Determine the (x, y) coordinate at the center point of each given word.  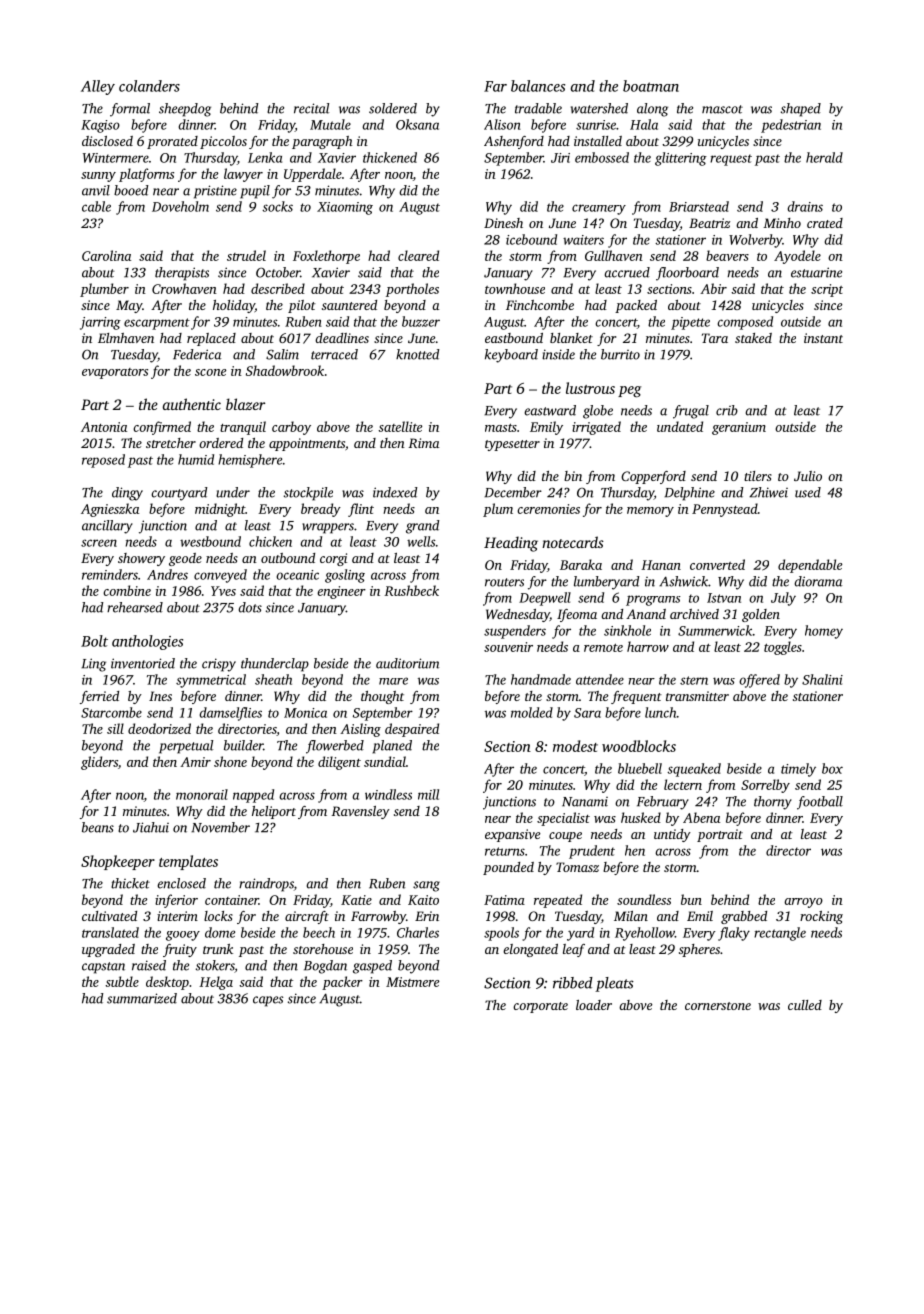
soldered (393, 108)
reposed (103, 461)
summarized (142, 998)
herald (824, 157)
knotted (418, 354)
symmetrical (211, 681)
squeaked (694, 770)
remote (603, 647)
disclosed (107, 141)
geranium (739, 428)
